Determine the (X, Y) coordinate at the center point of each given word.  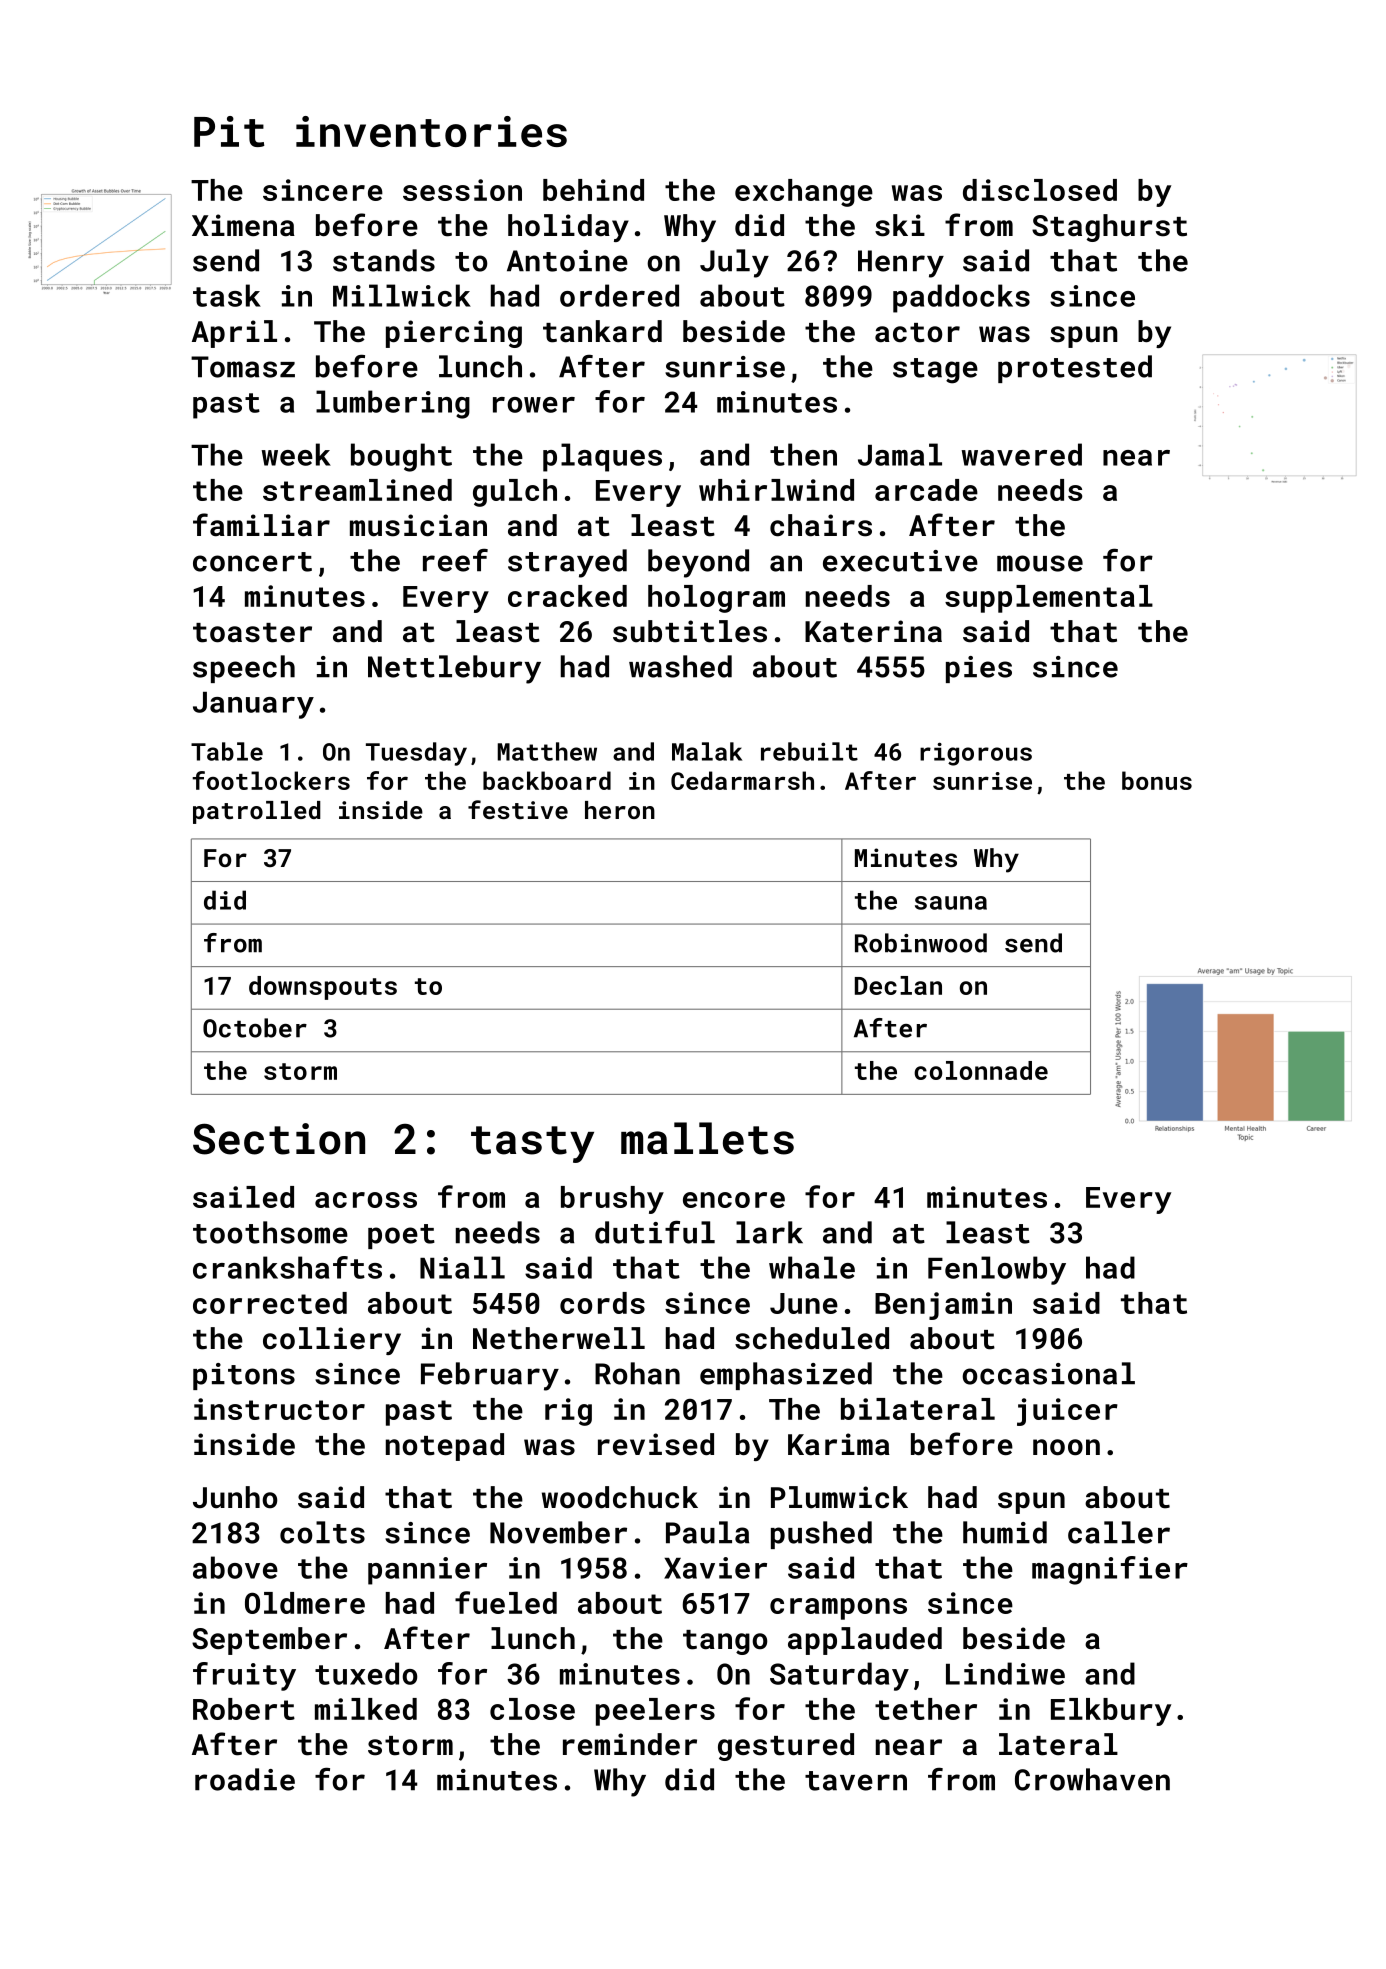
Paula (707, 1532)
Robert (244, 1709)
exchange (804, 193)
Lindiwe (1005, 1673)
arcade (926, 490)
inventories (431, 131)
